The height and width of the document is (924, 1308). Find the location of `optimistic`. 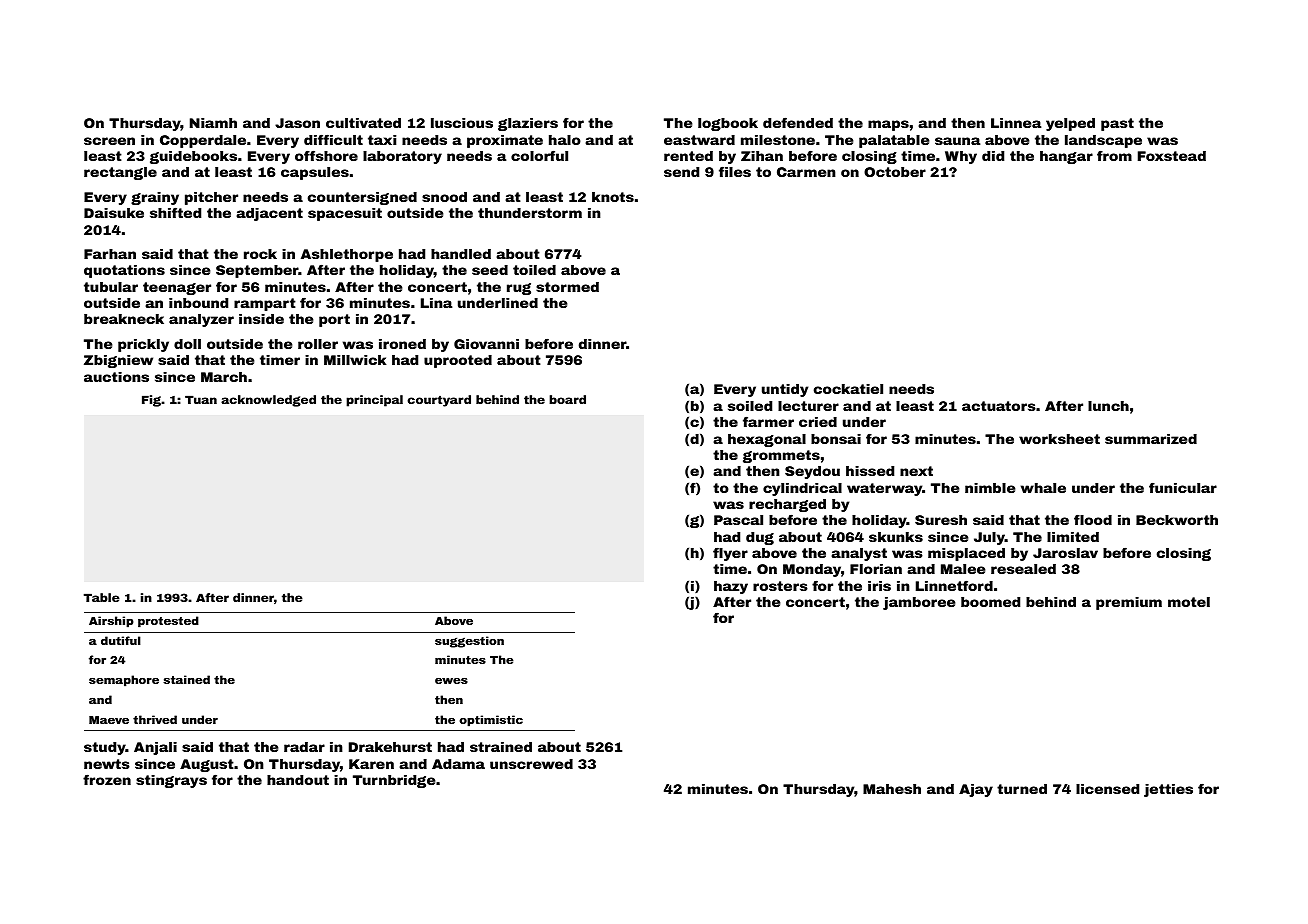

optimistic is located at coordinates (491, 721).
